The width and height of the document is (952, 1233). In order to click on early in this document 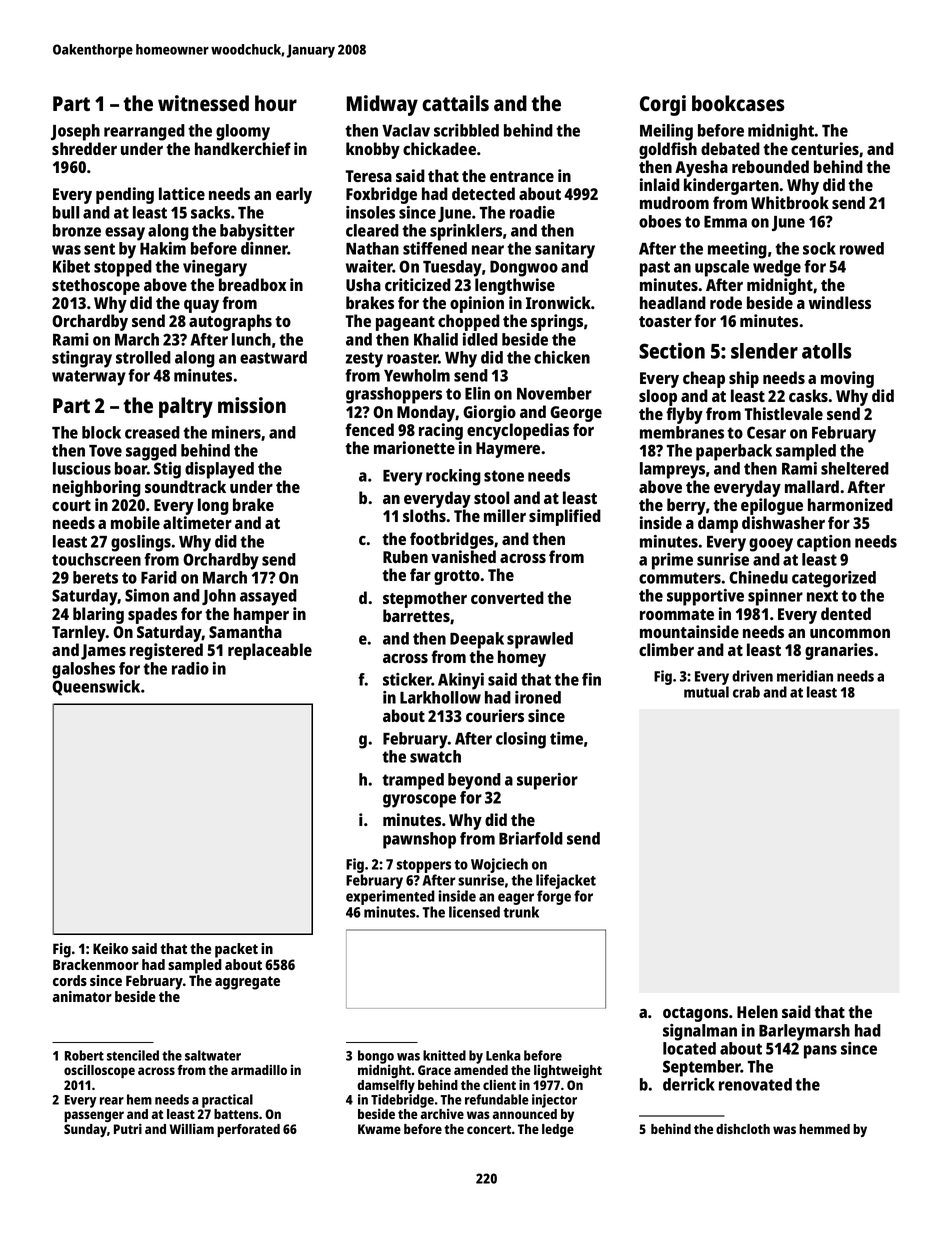, I will do `click(294, 195)`.
